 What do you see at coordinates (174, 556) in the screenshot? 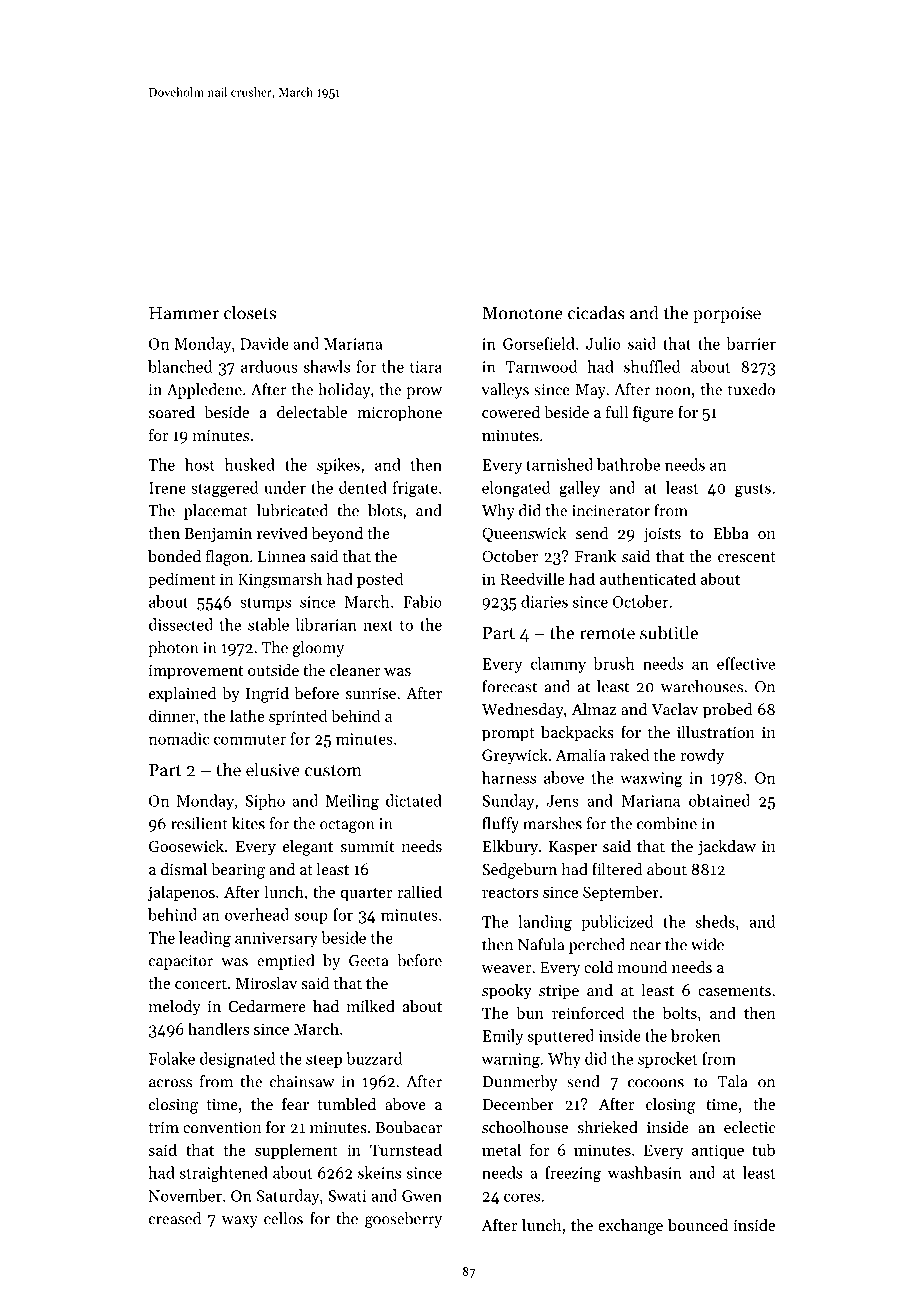
I see `bonded` at bounding box center [174, 556].
